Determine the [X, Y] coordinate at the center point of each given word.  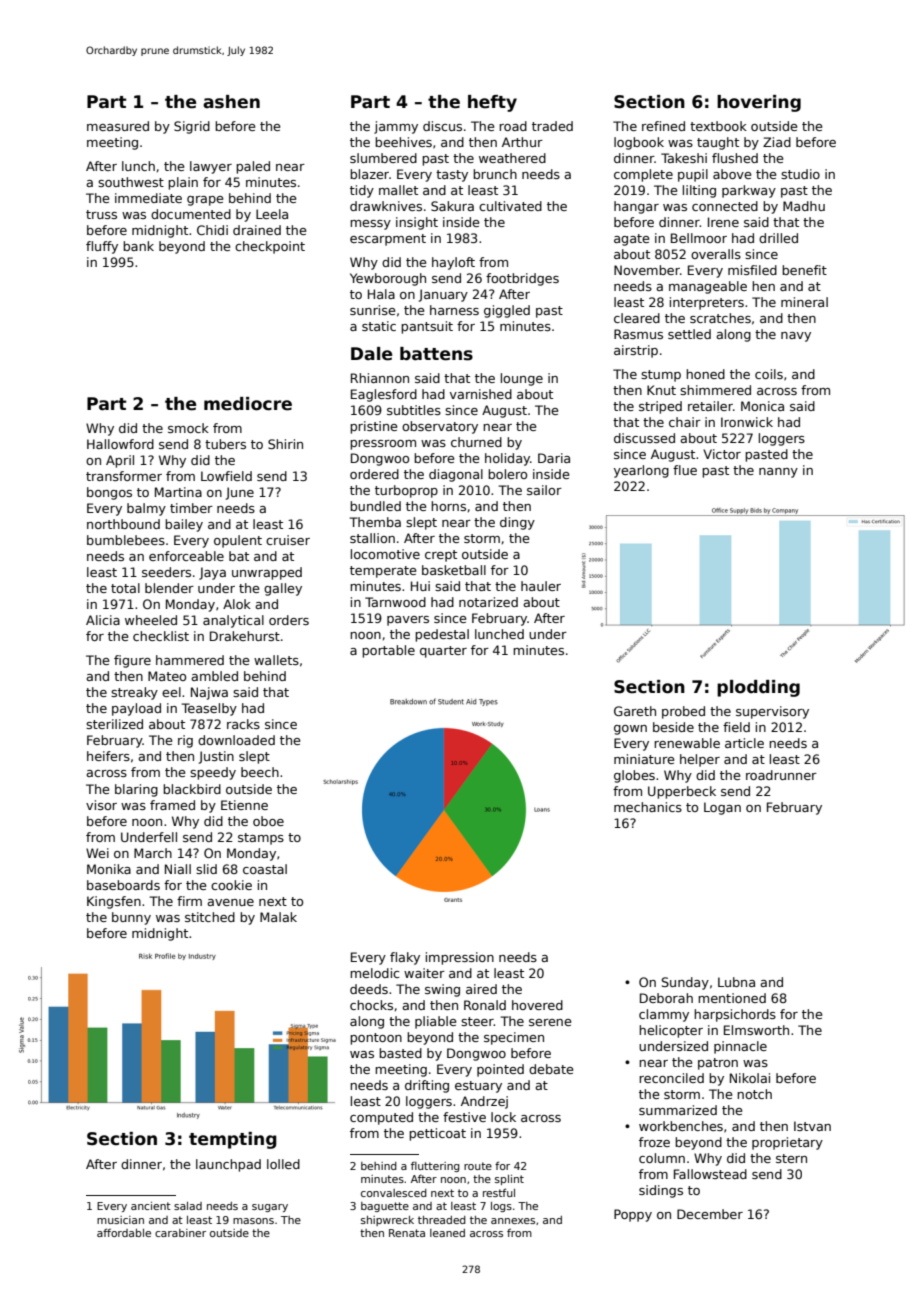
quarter [443, 652]
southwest [131, 182]
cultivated [510, 206]
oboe [268, 821]
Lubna [736, 982]
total [125, 588]
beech [260, 772]
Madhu [804, 206]
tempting [233, 1140]
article [744, 743]
